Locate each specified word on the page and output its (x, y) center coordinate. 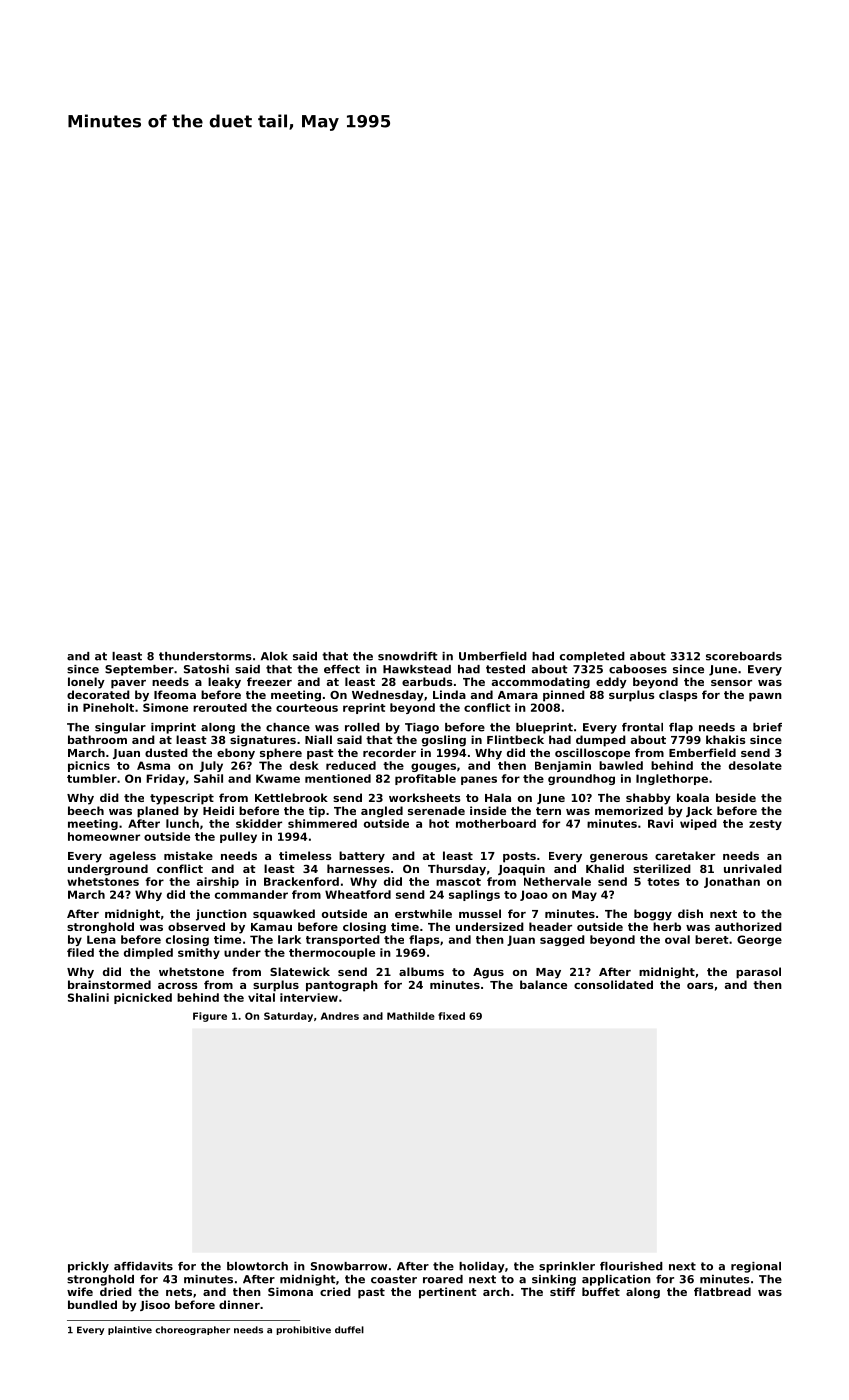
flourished (631, 1266)
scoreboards (744, 656)
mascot (458, 882)
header (550, 926)
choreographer (192, 1330)
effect (342, 669)
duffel (349, 1330)
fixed (451, 1016)
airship (218, 882)
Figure (210, 1017)
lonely (86, 683)
